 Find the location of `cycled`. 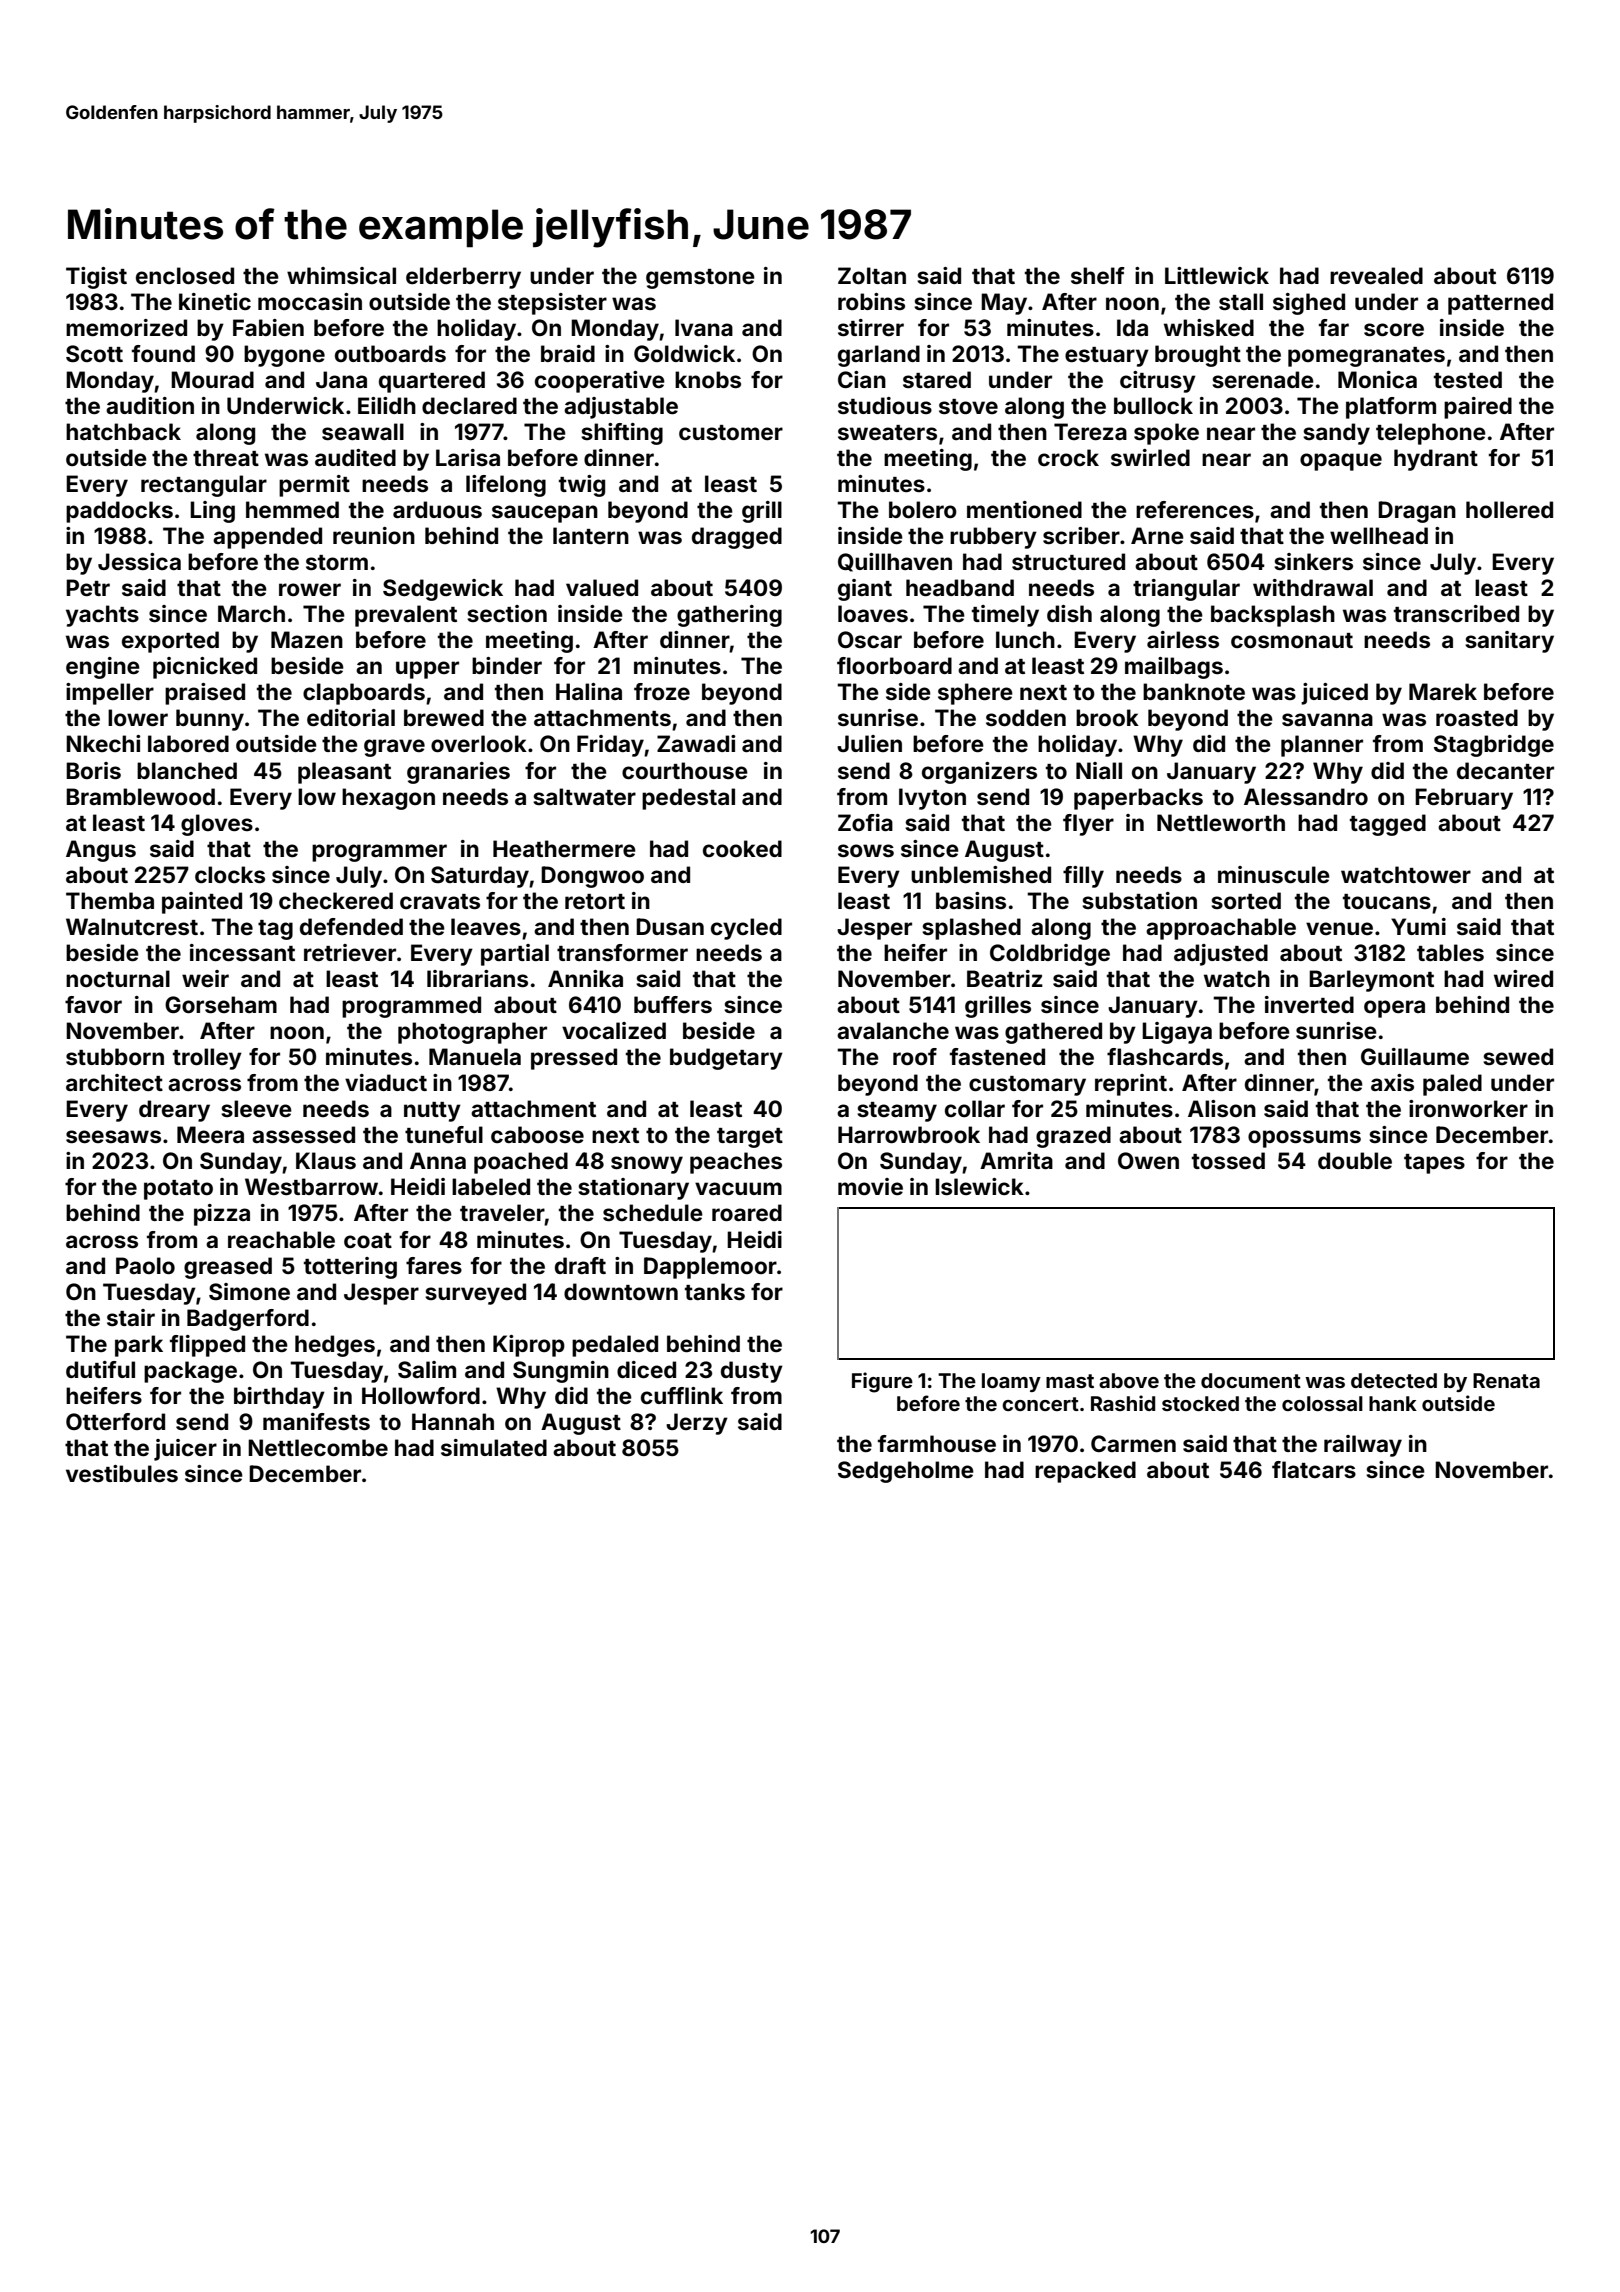

cycled is located at coordinates (746, 929).
